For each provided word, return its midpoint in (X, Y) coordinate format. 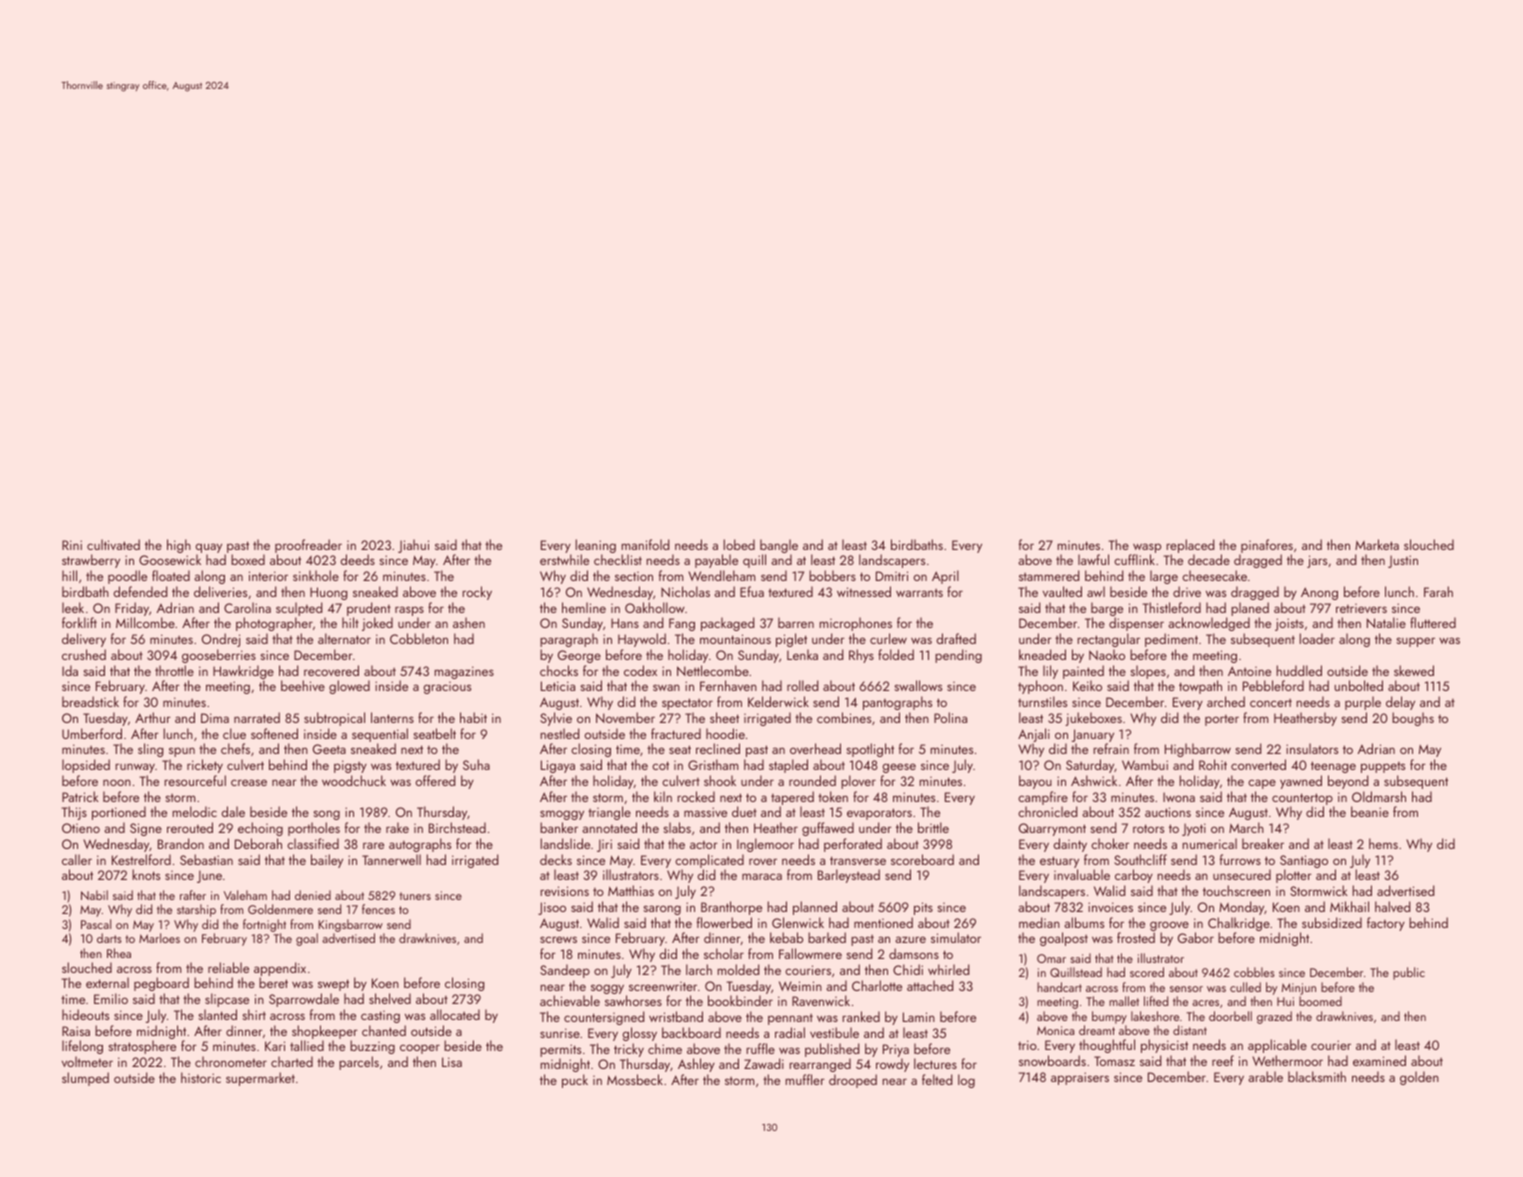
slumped (85, 1079)
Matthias (631, 890)
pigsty (350, 766)
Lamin (919, 1017)
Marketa (1377, 544)
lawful (1093, 559)
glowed (349, 687)
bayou (1035, 782)
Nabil (94, 895)
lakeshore (1155, 1016)
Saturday (1090, 766)
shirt (254, 1014)
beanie (1370, 811)
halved (1392, 906)
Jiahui (413, 546)
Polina (950, 717)
